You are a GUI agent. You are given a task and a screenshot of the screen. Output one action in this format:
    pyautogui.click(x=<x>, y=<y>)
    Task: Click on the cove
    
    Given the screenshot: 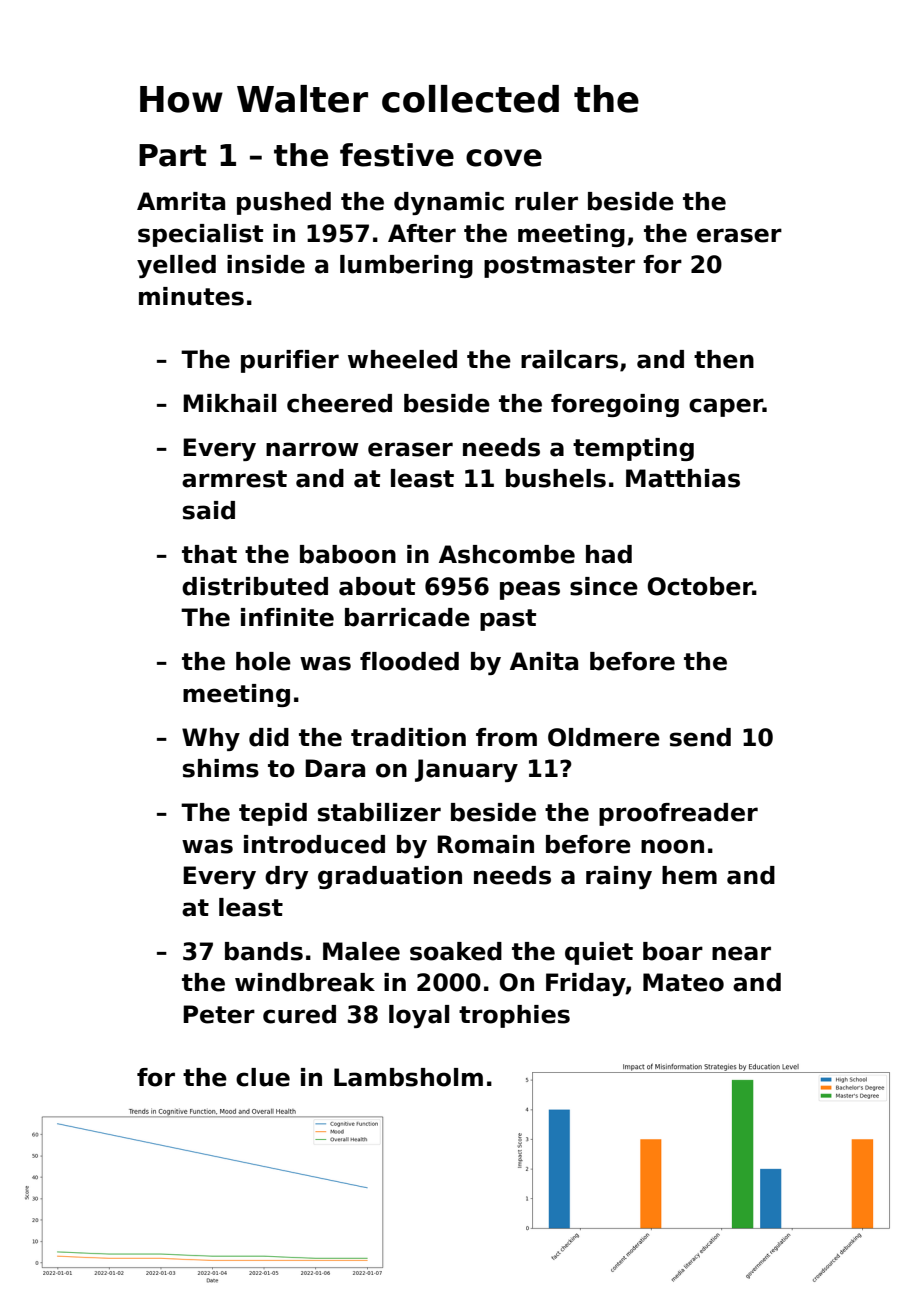 What is the action you would take?
    pyautogui.click(x=504, y=158)
